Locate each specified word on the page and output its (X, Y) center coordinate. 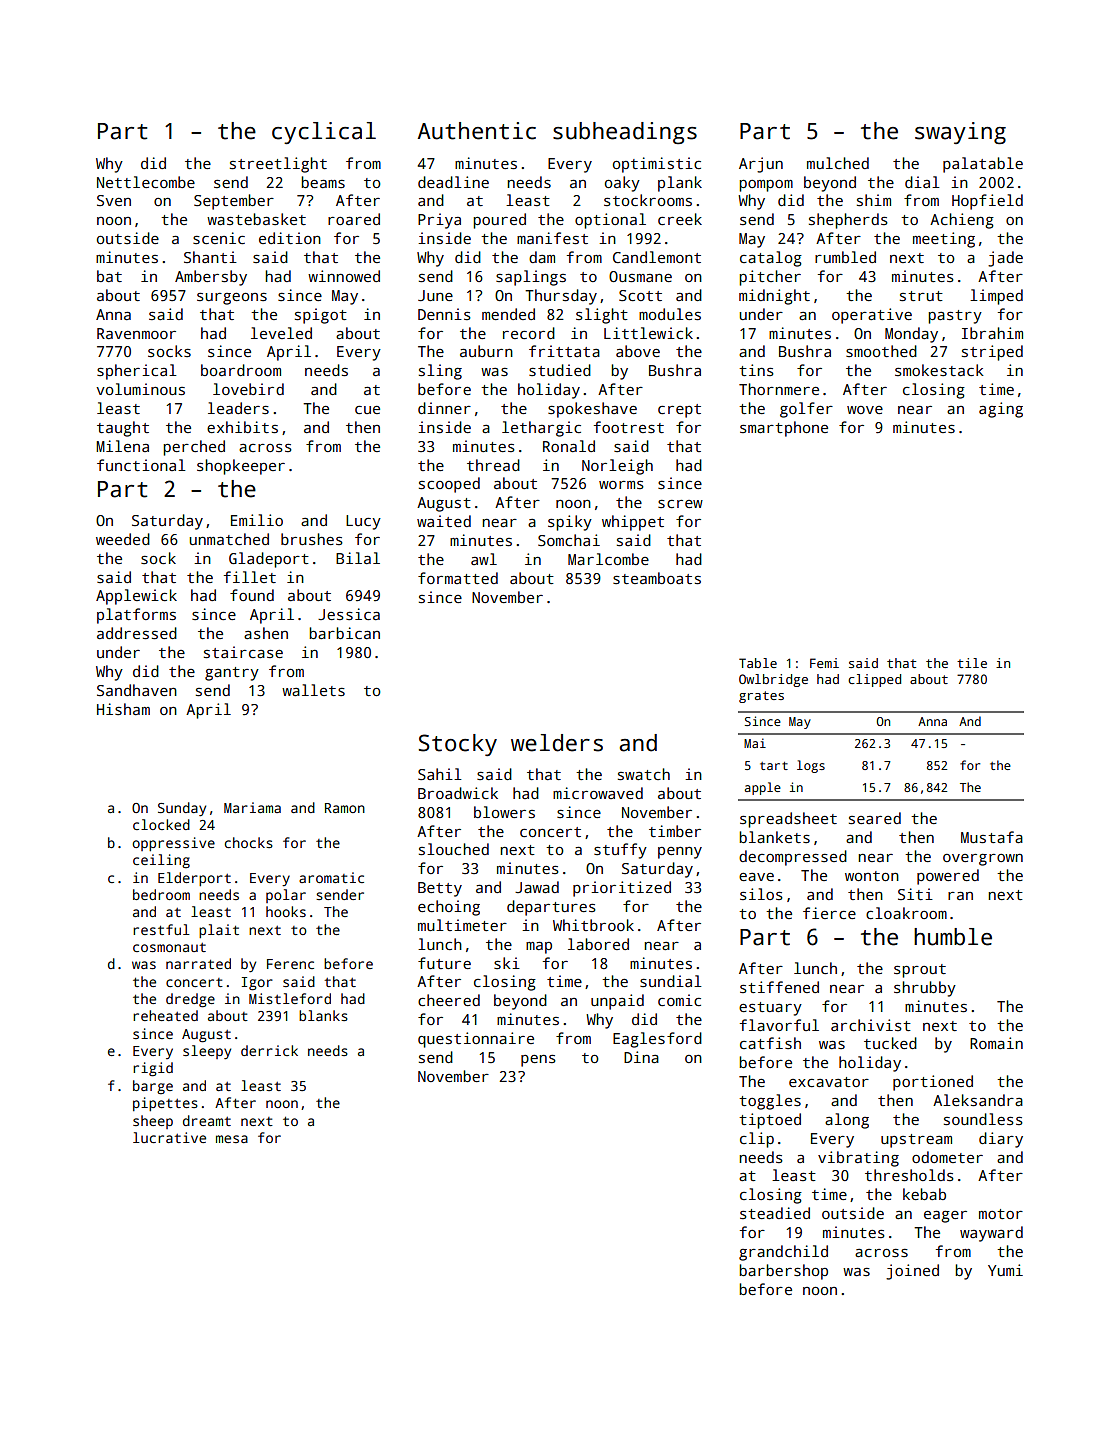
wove (865, 410)
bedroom (161, 894)
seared (875, 818)
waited (444, 521)
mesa (232, 1139)
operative (872, 316)
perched (194, 448)
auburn (486, 351)
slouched (454, 849)
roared (354, 219)
